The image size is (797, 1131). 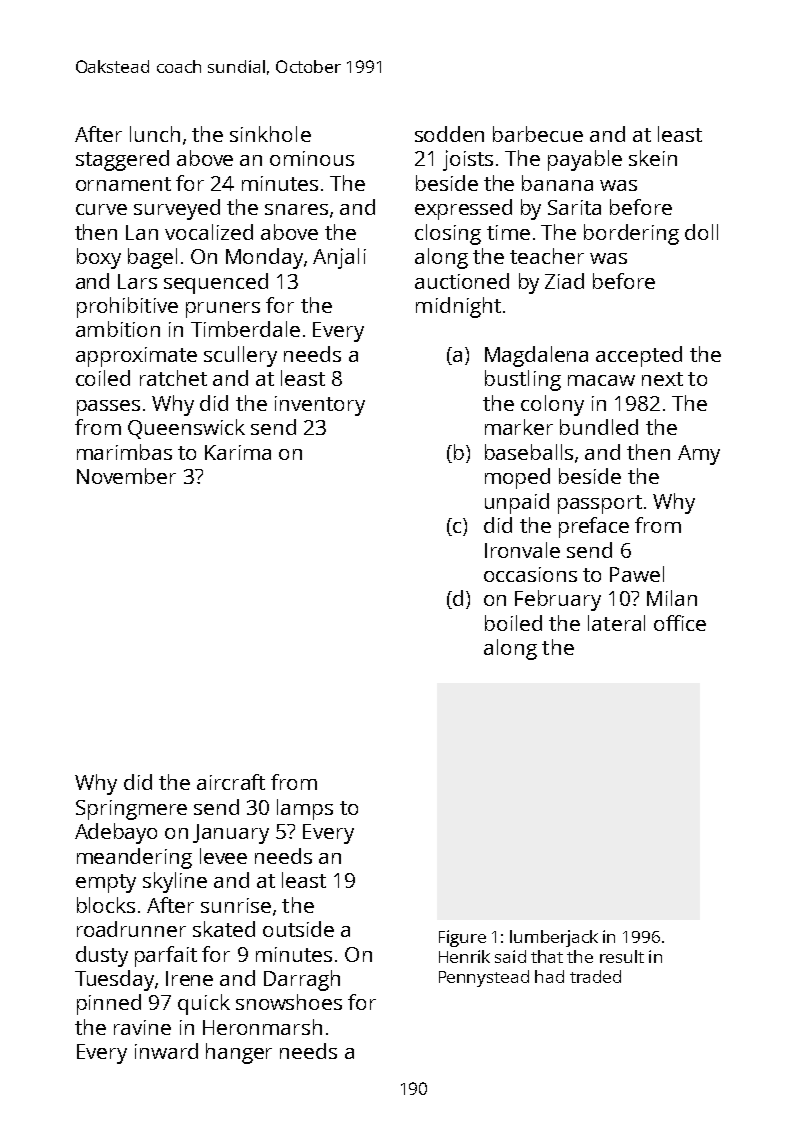 I want to click on Figure, so click(x=462, y=938).
